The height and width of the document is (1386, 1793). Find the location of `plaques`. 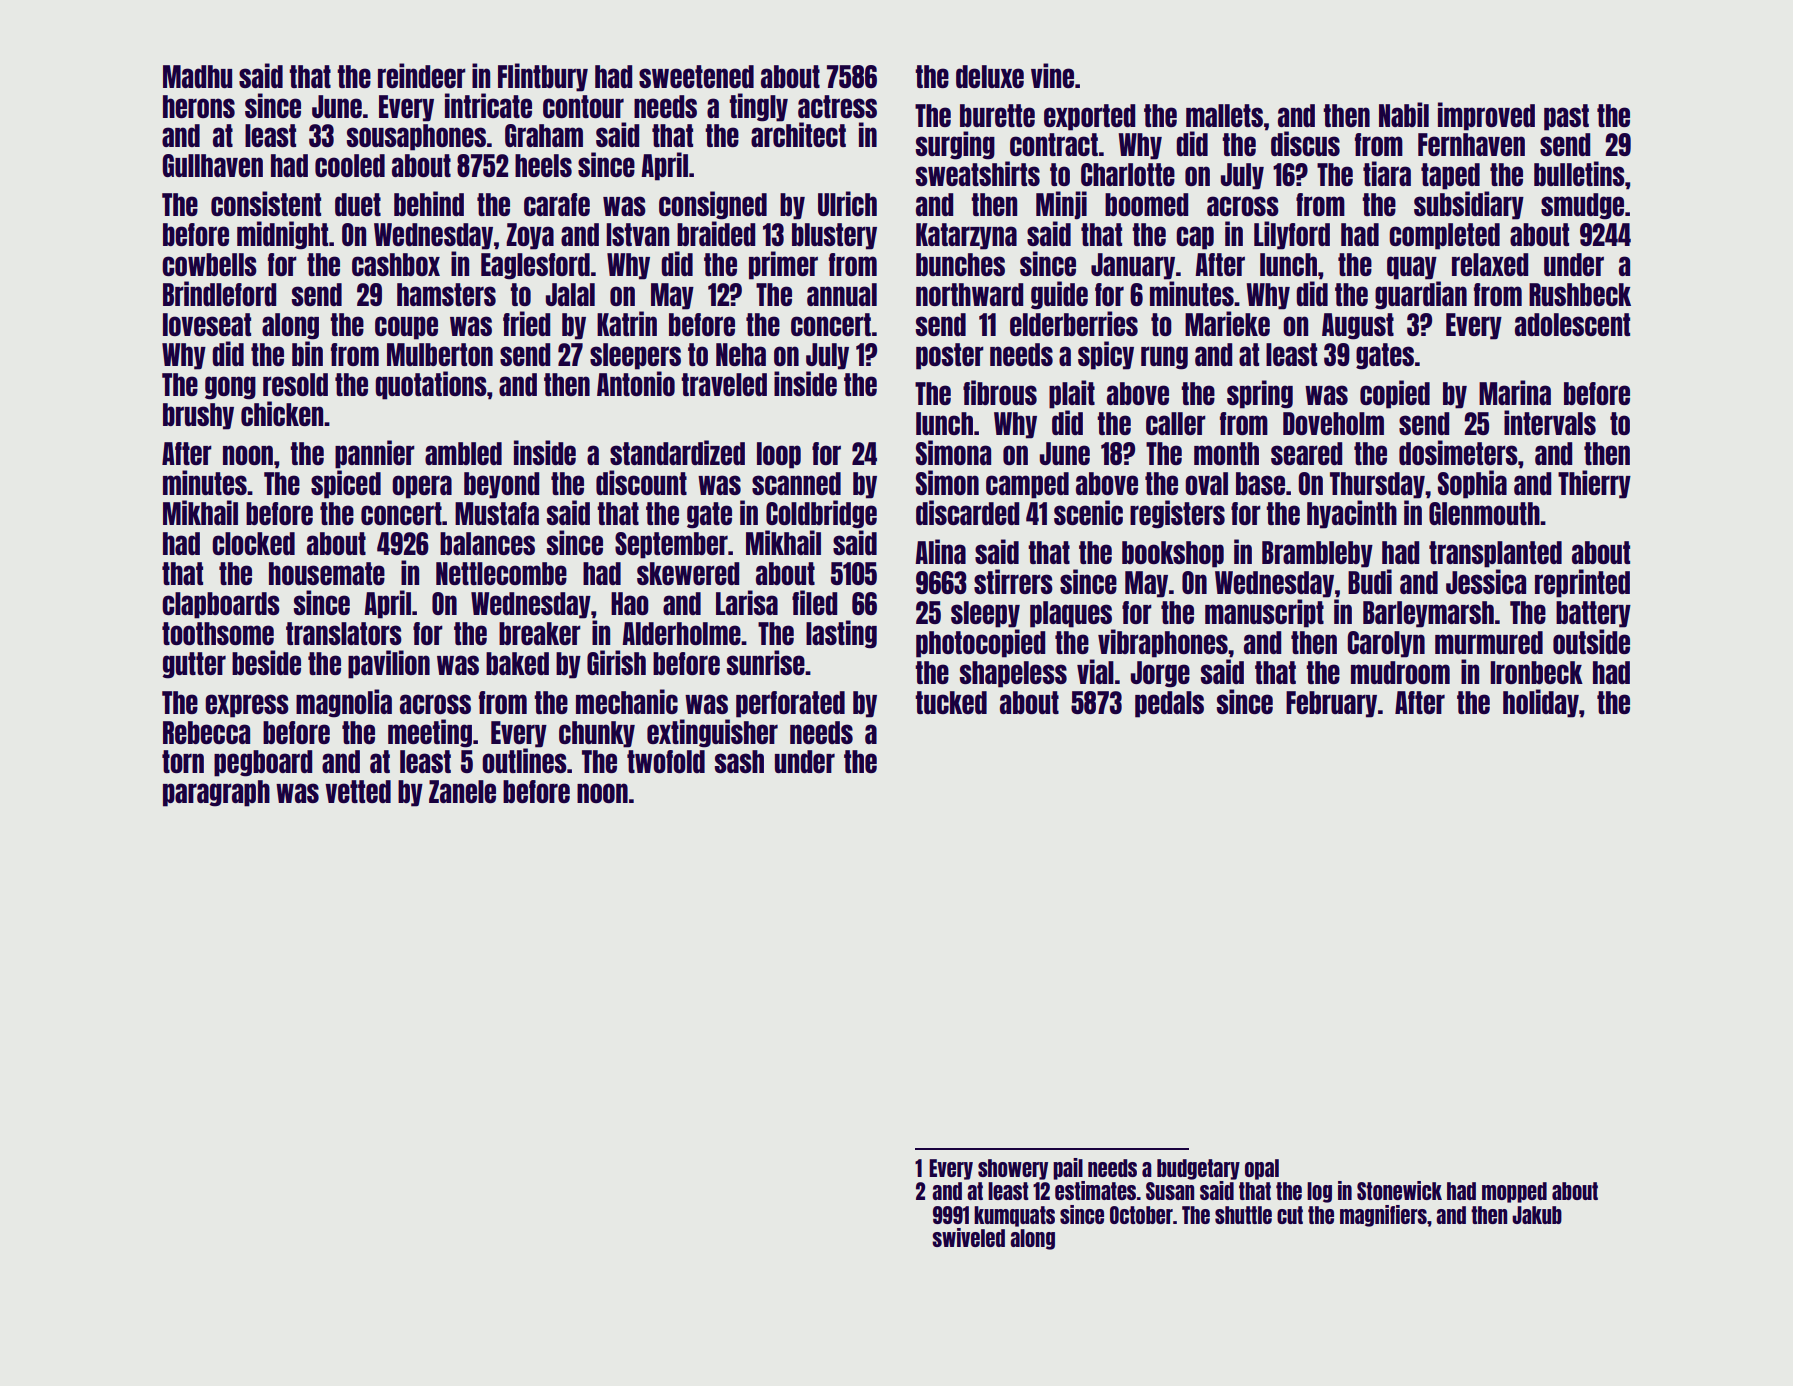

plaques is located at coordinates (1071, 614).
